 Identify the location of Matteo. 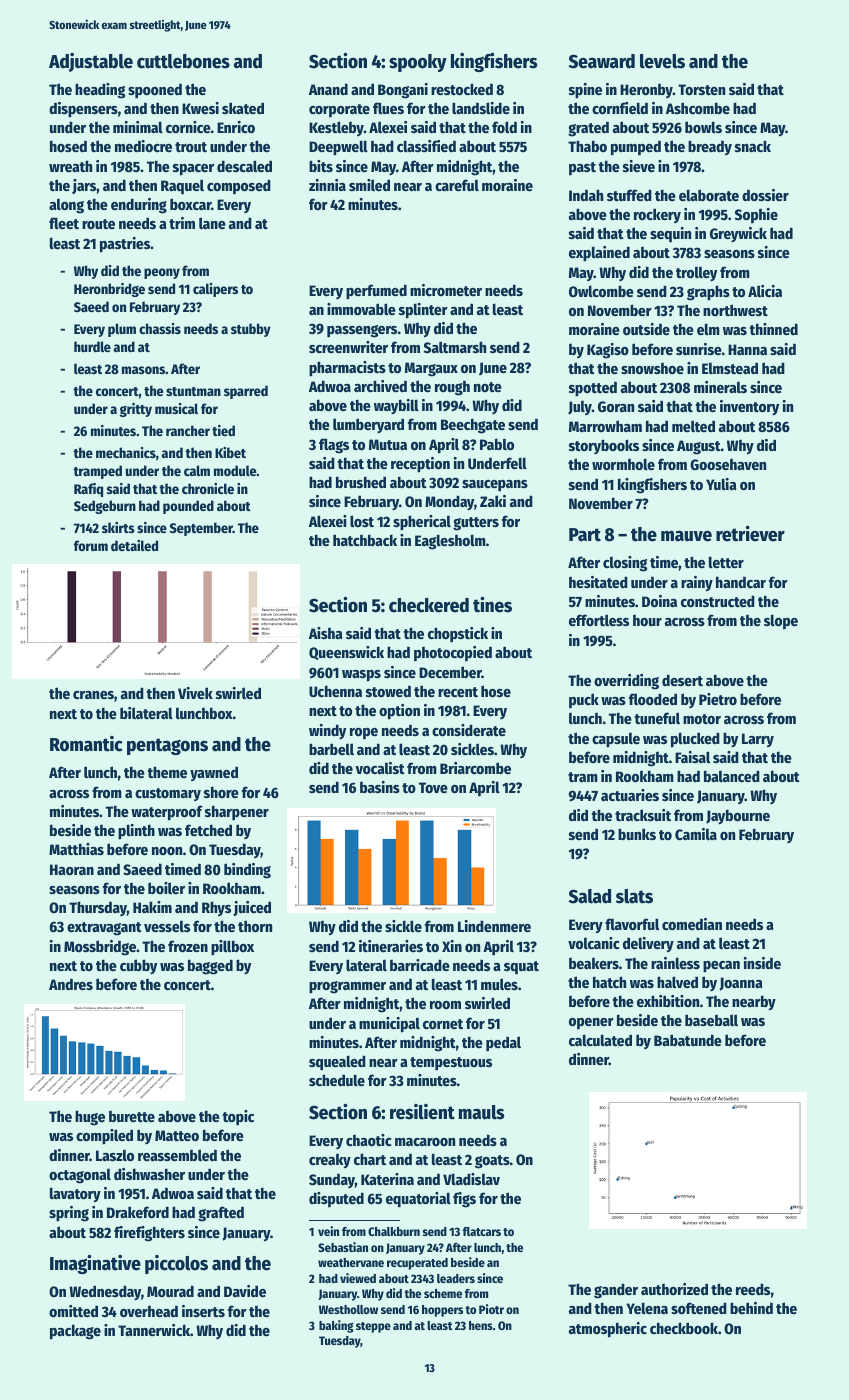
(177, 1135).
